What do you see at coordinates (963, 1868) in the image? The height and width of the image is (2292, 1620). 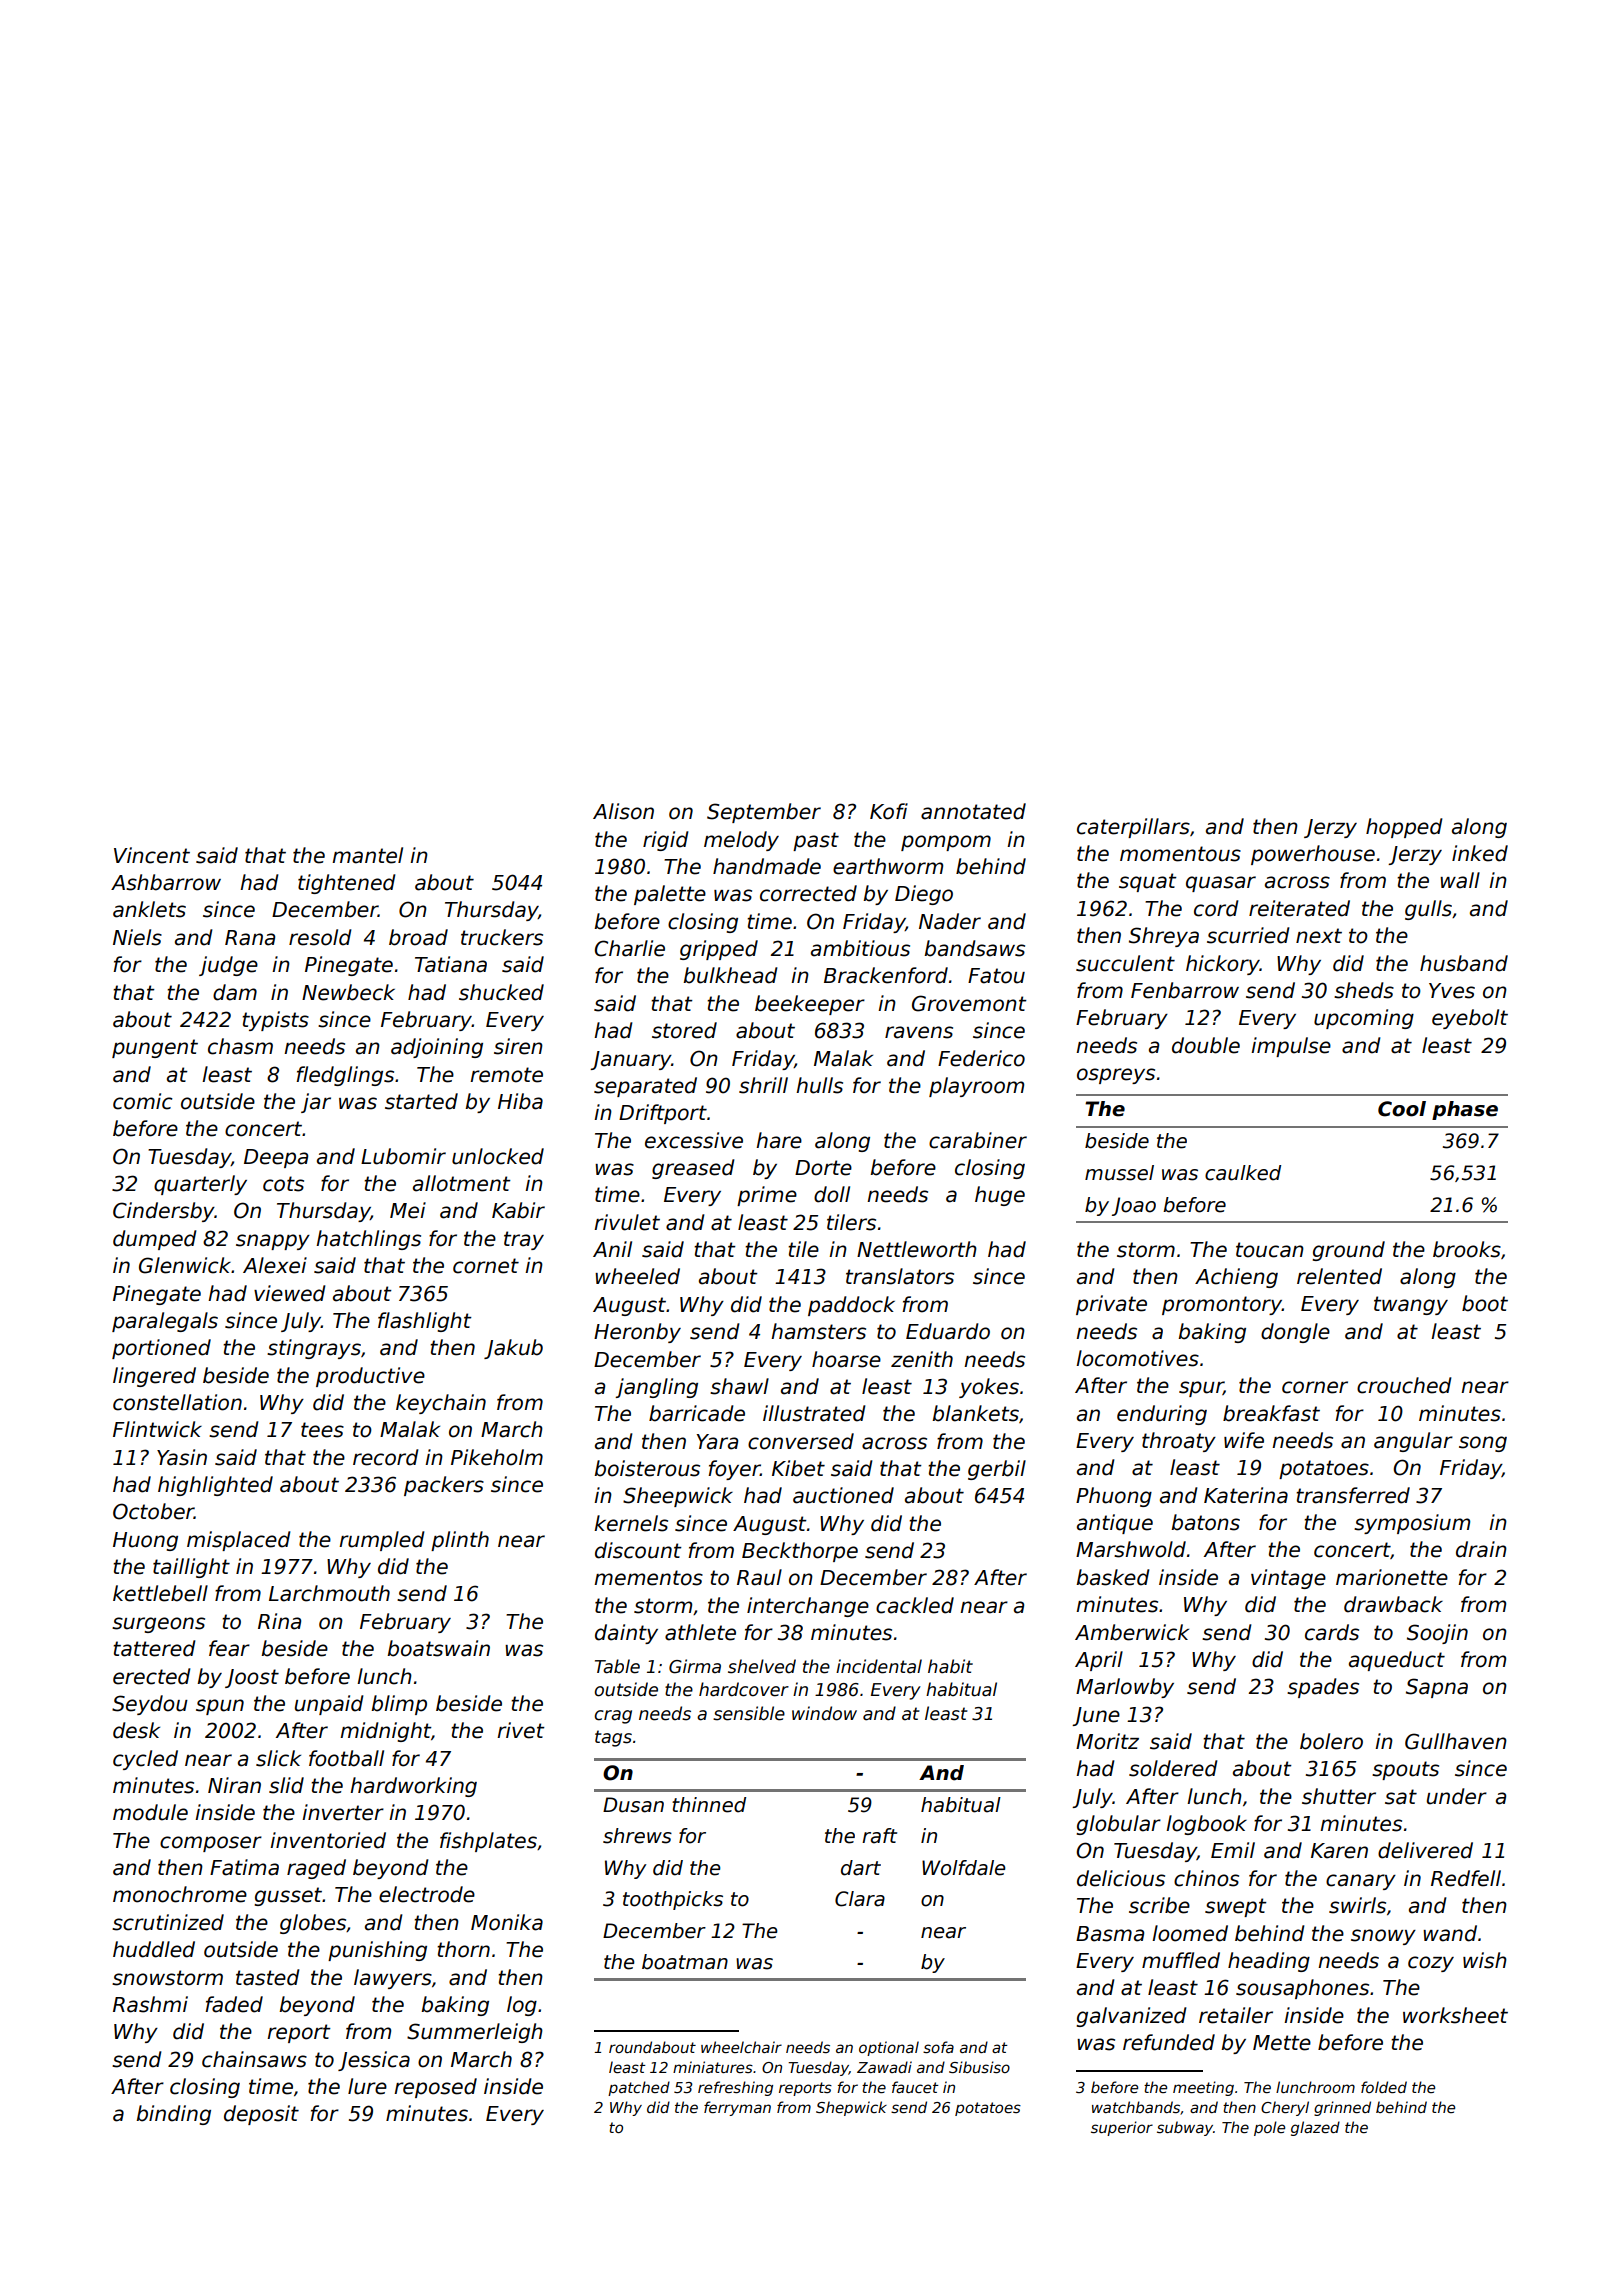 I see `Wolfdale` at bounding box center [963, 1868].
